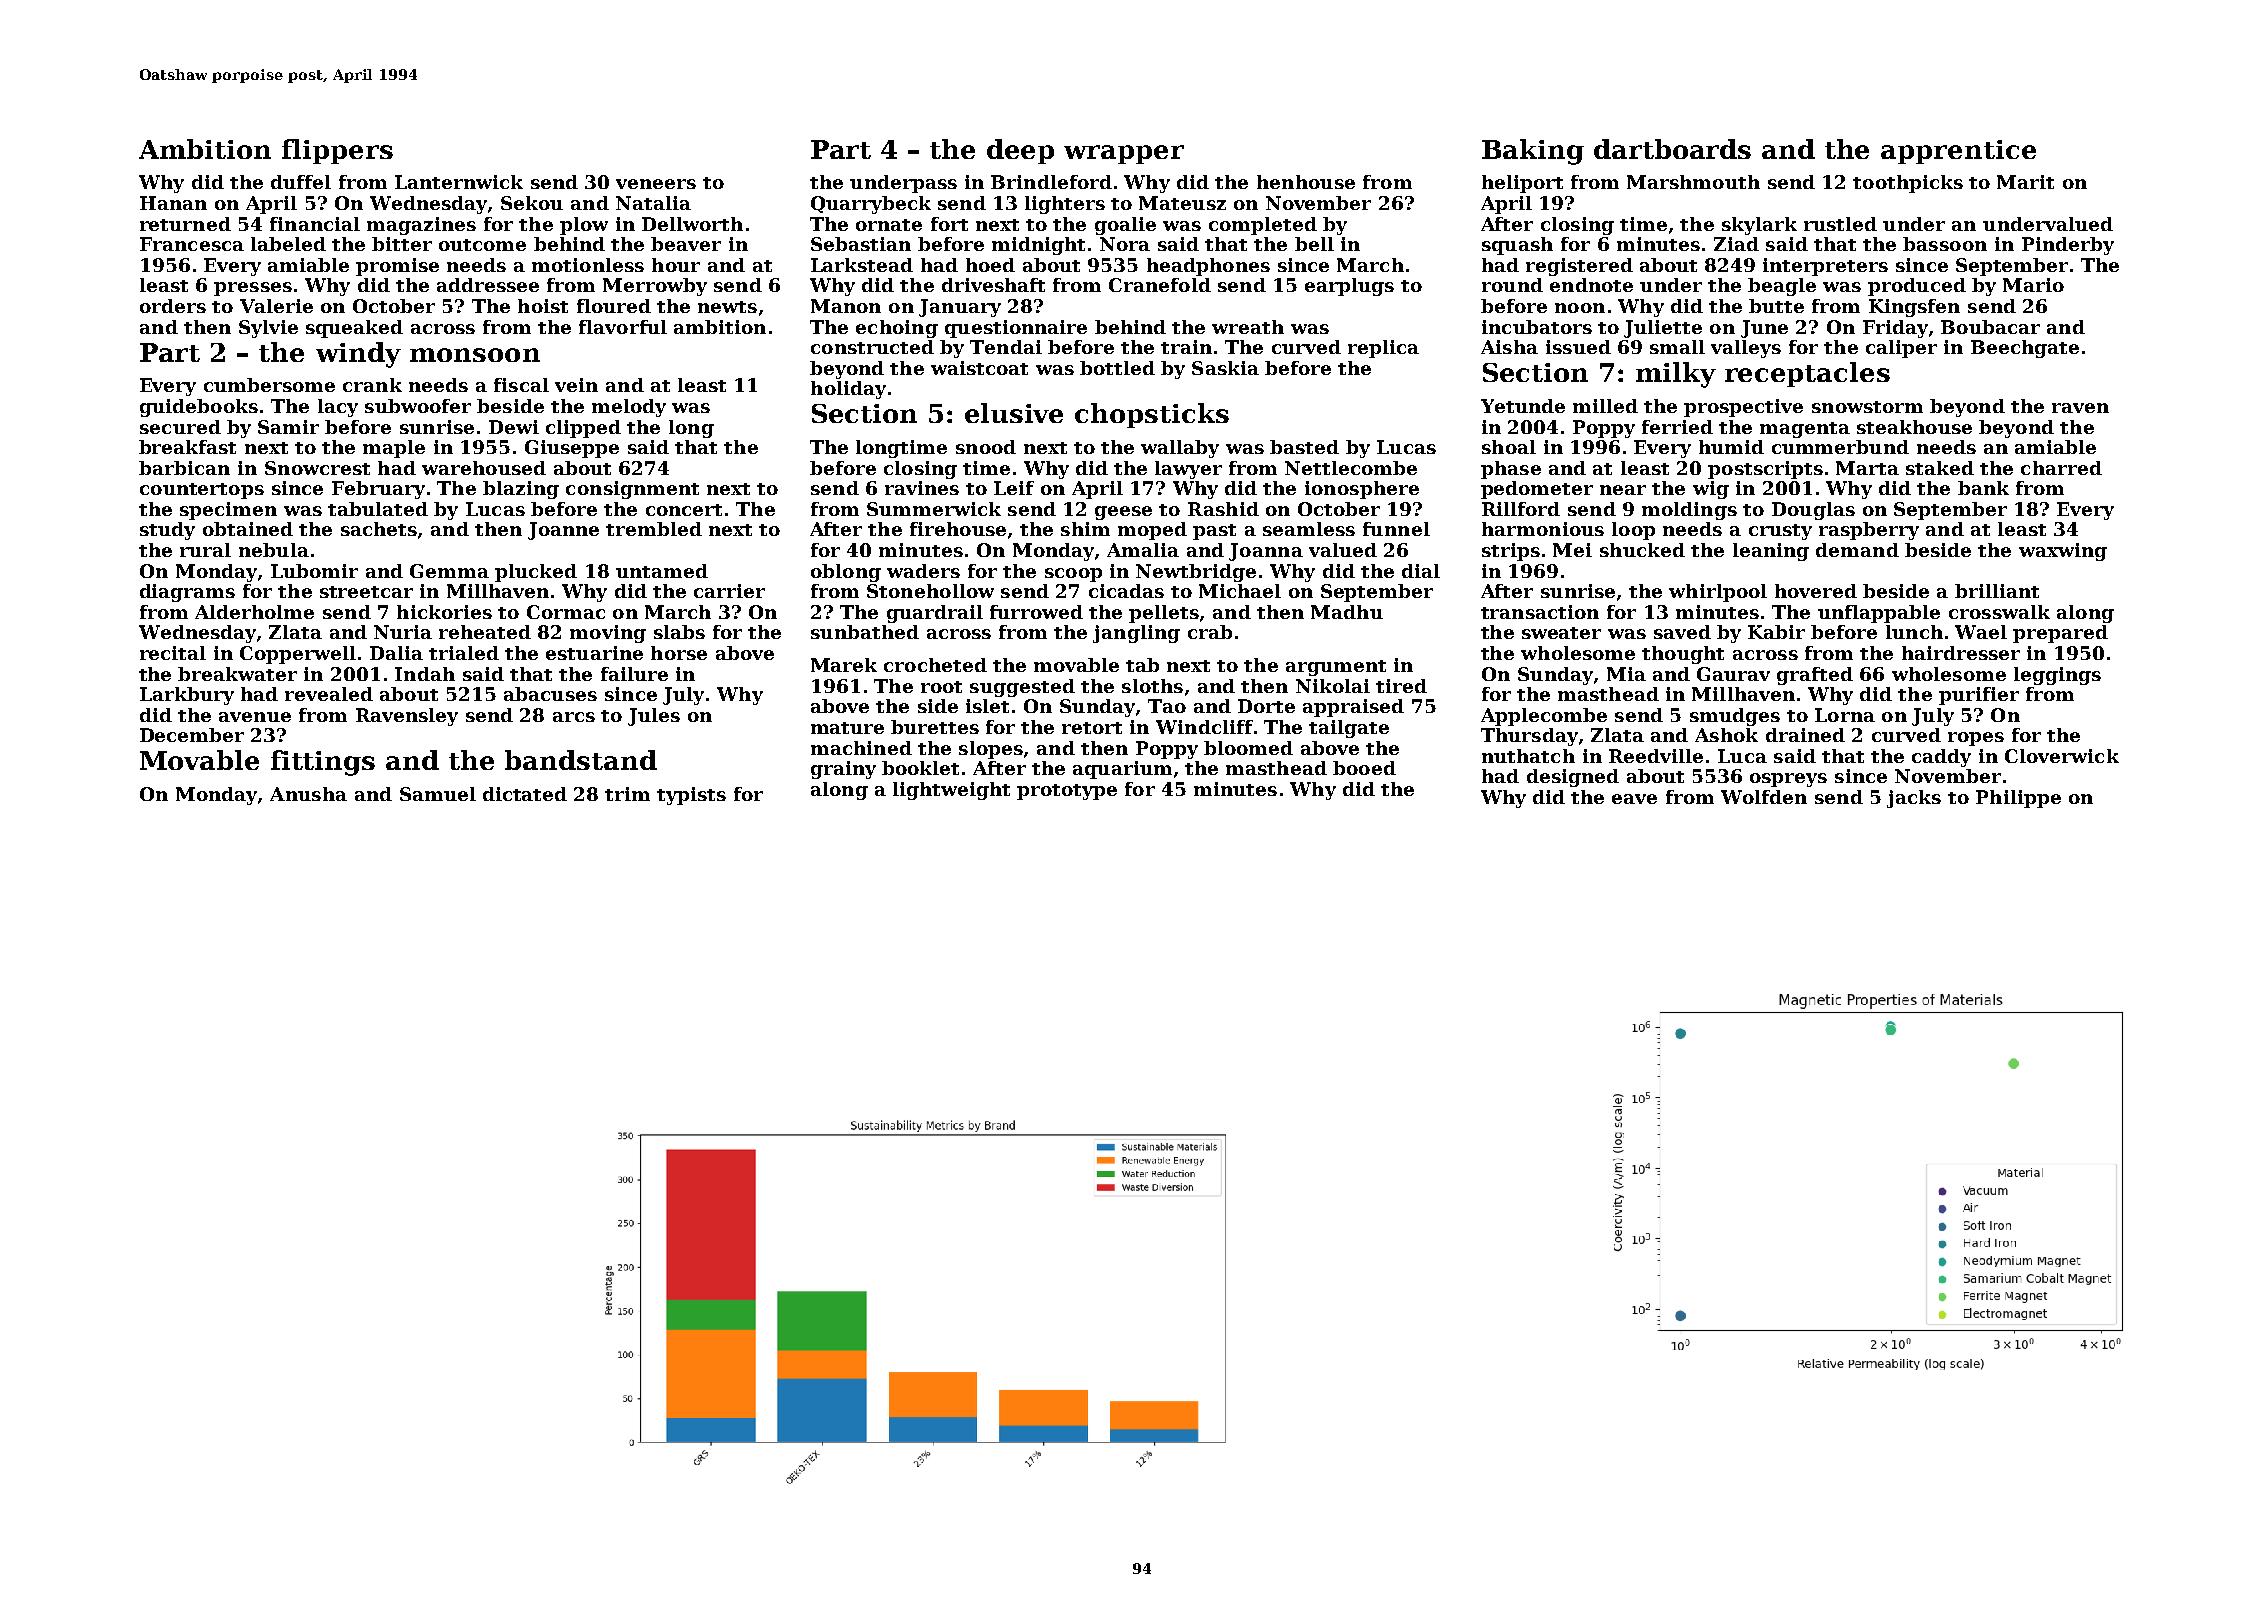  I want to click on ornate, so click(889, 225).
